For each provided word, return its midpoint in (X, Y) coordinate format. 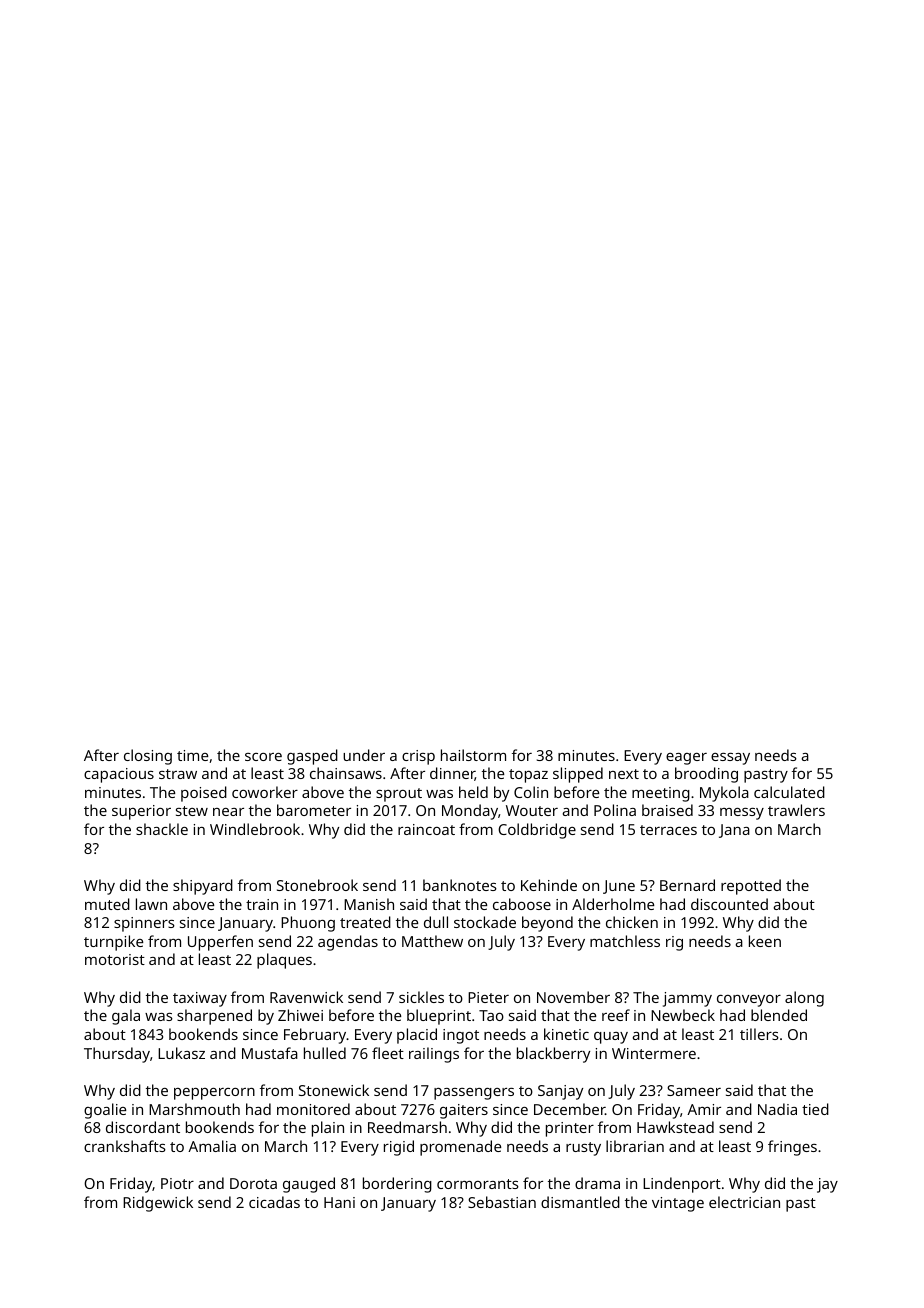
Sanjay (560, 1092)
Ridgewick (158, 1204)
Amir (704, 1109)
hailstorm (473, 755)
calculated (789, 792)
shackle (162, 829)
